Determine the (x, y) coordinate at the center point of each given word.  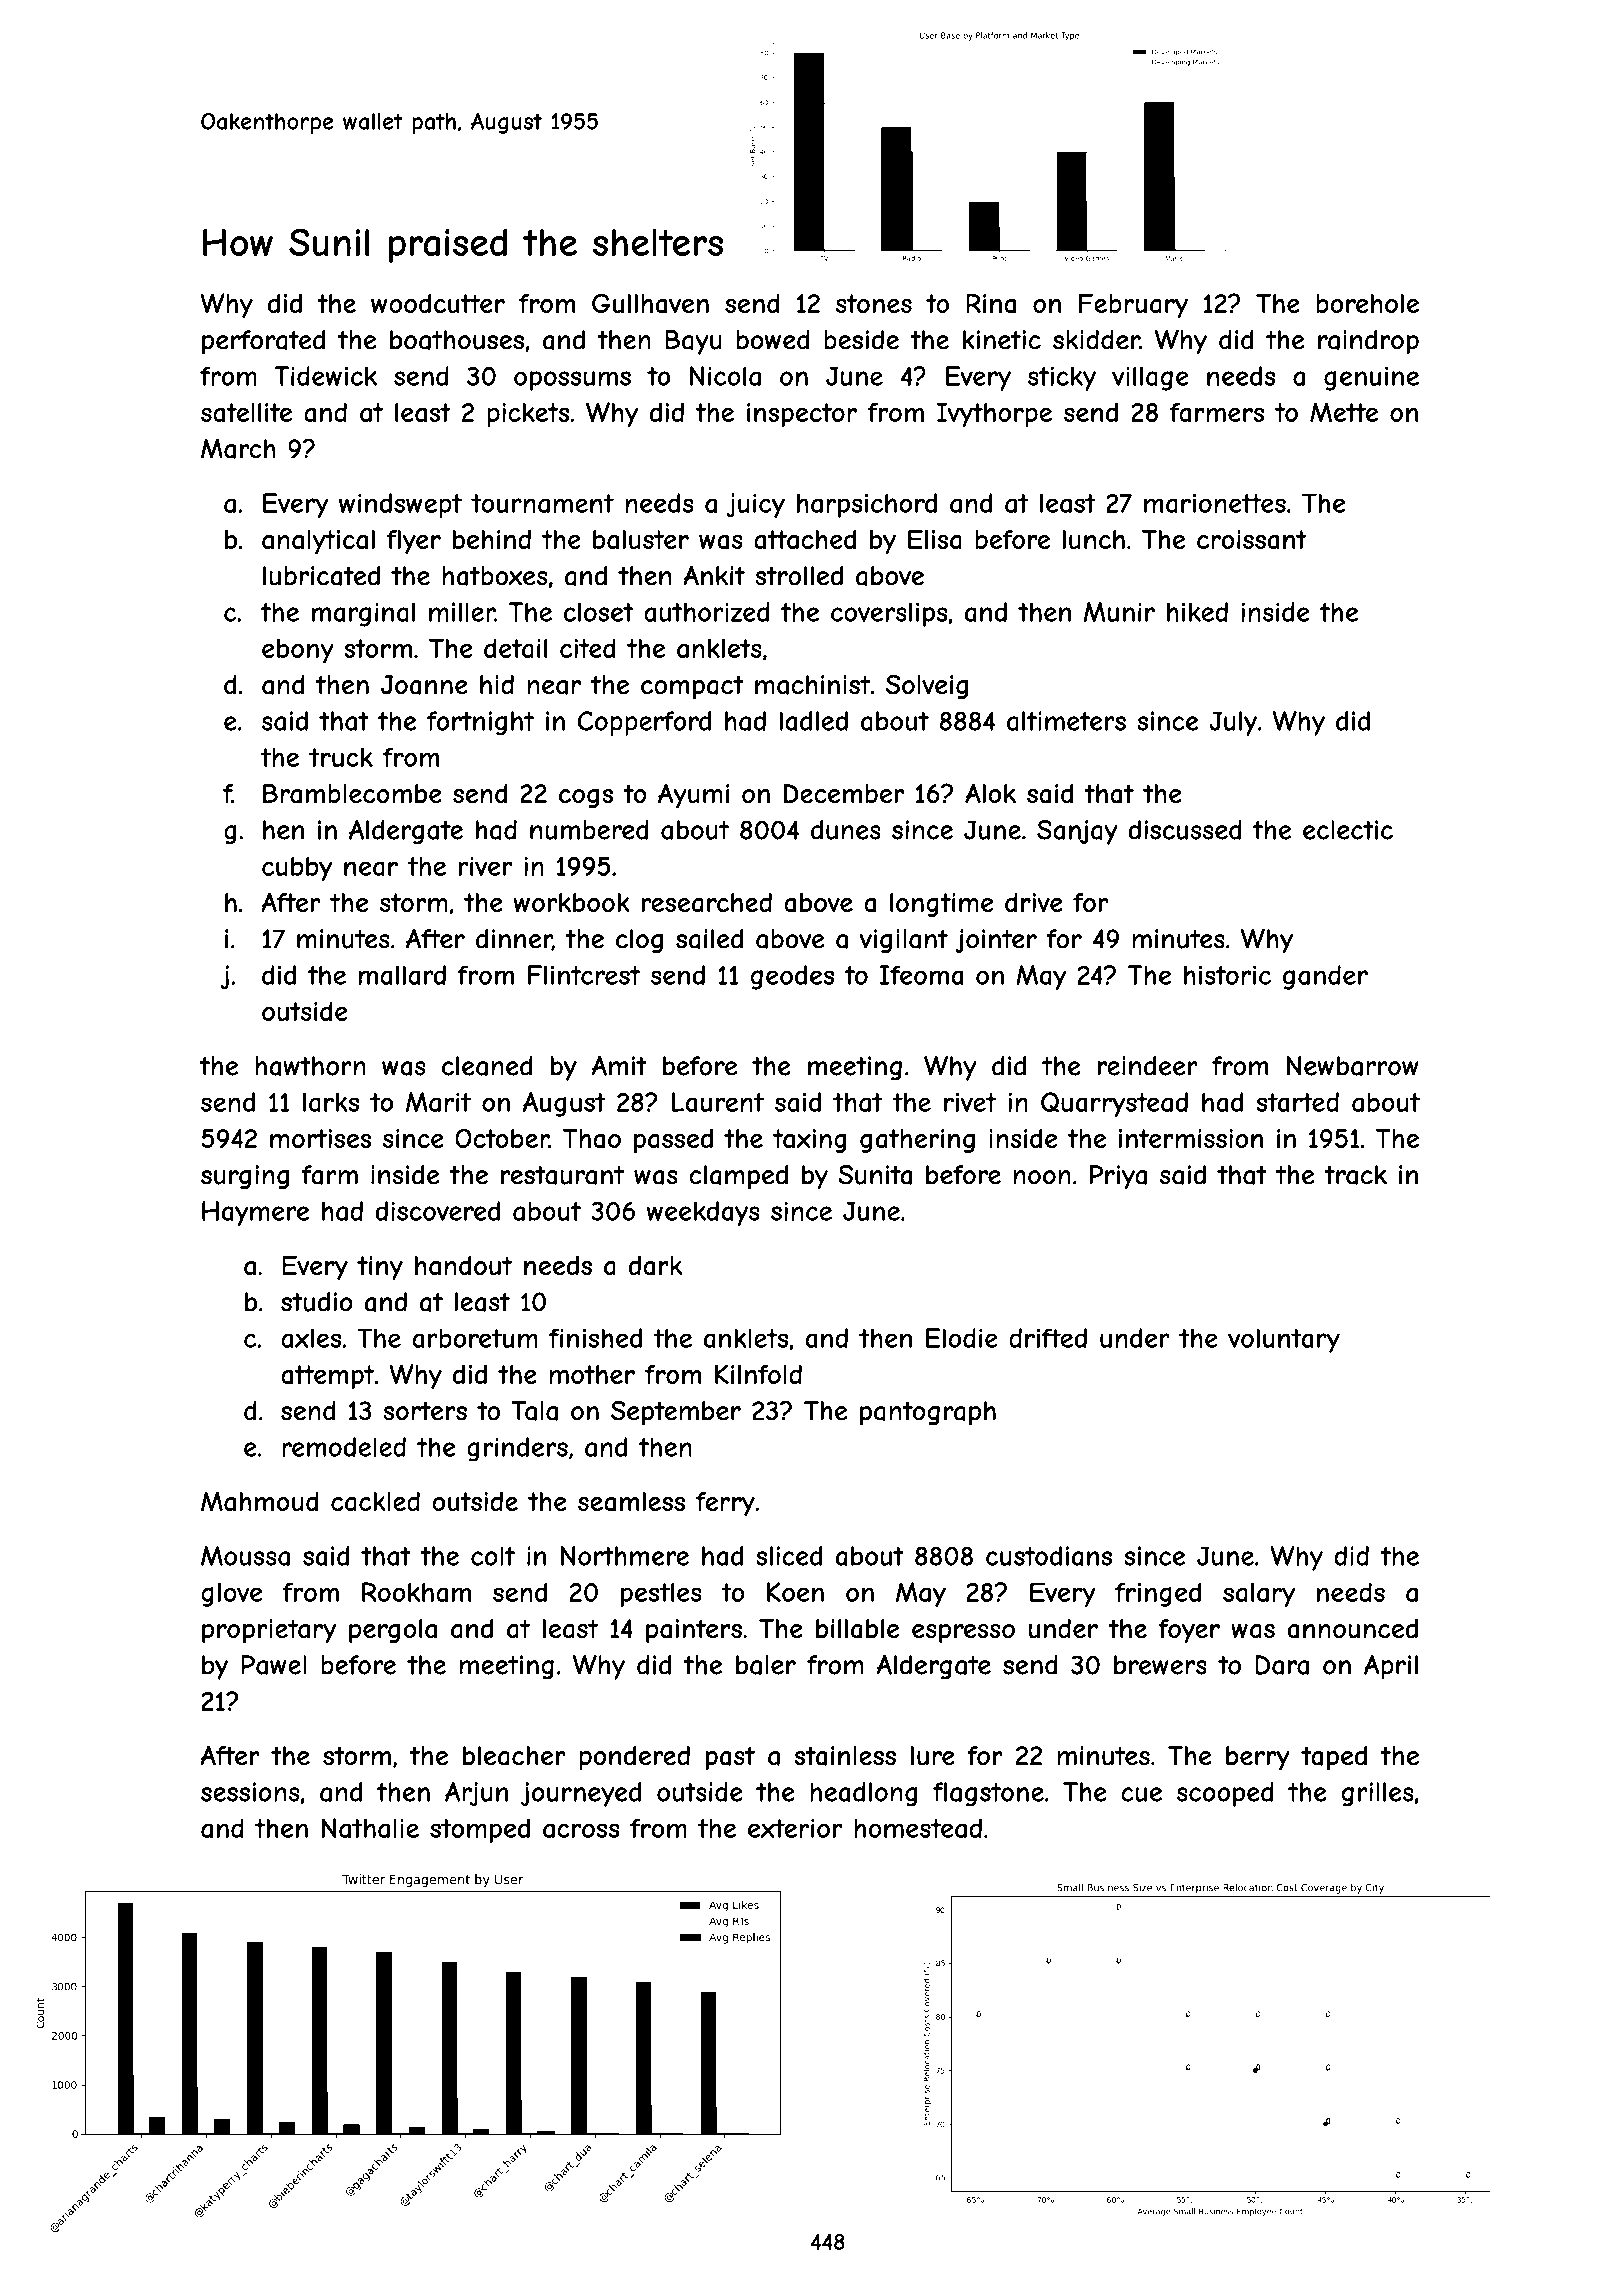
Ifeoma (921, 975)
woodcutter (438, 303)
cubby (297, 868)
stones (874, 303)
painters (694, 1631)
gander (1325, 977)
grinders (517, 1449)
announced (1353, 1629)
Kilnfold (758, 1374)
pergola (393, 1631)
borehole (1367, 303)
